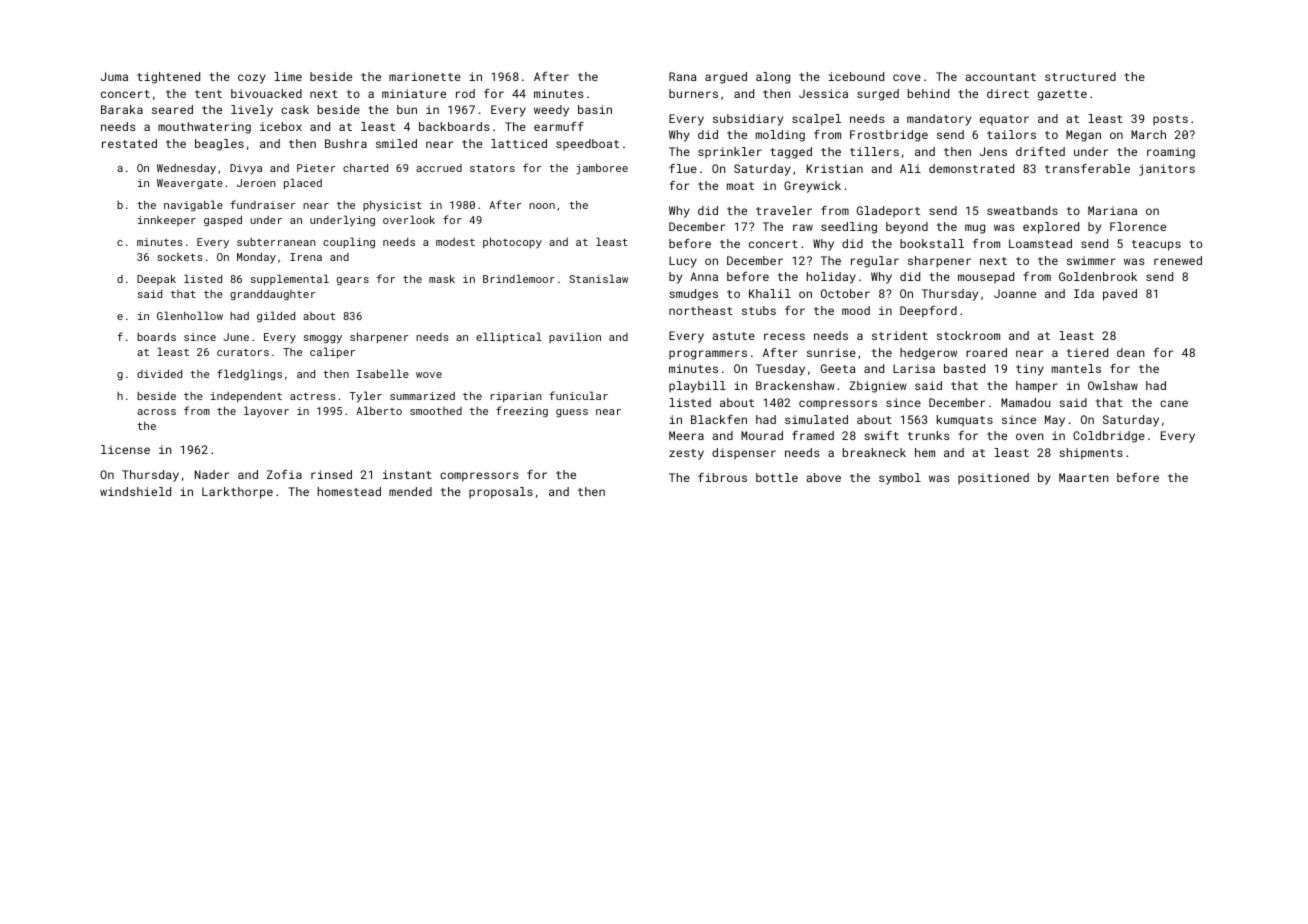  Describe the element at coordinates (509, 337) in the screenshot. I see `elliptical` at that location.
